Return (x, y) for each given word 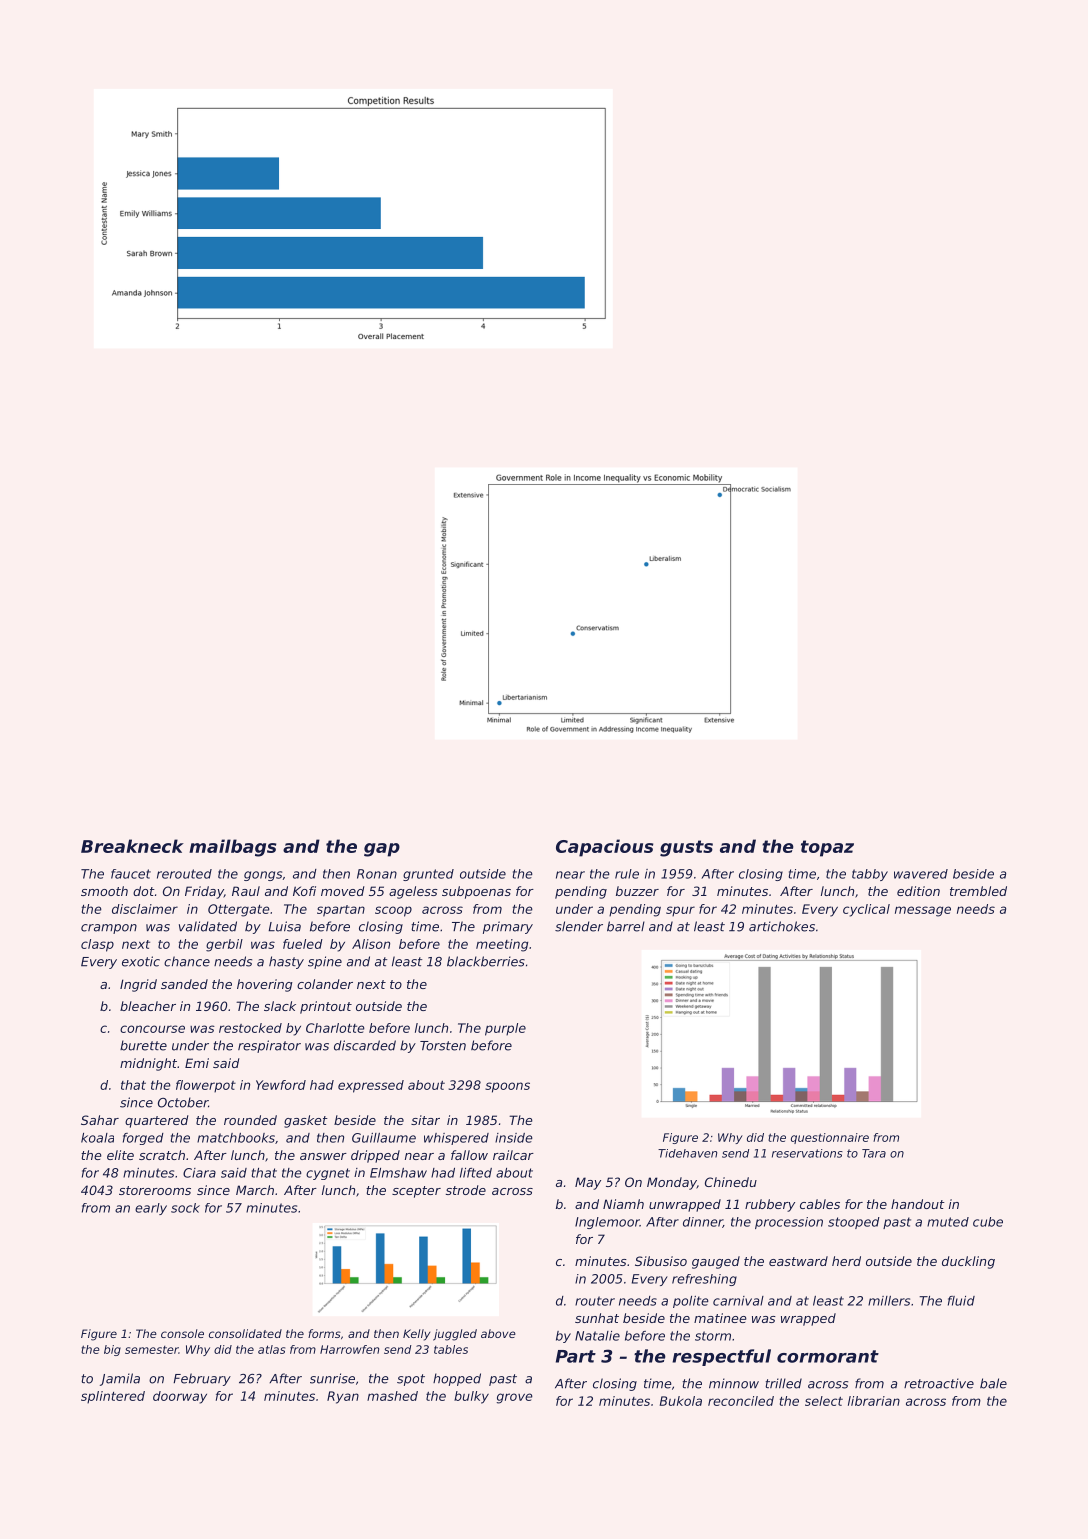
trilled (783, 1383)
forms (324, 1333)
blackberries (486, 961)
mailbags (232, 848)
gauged (716, 1262)
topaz (827, 848)
